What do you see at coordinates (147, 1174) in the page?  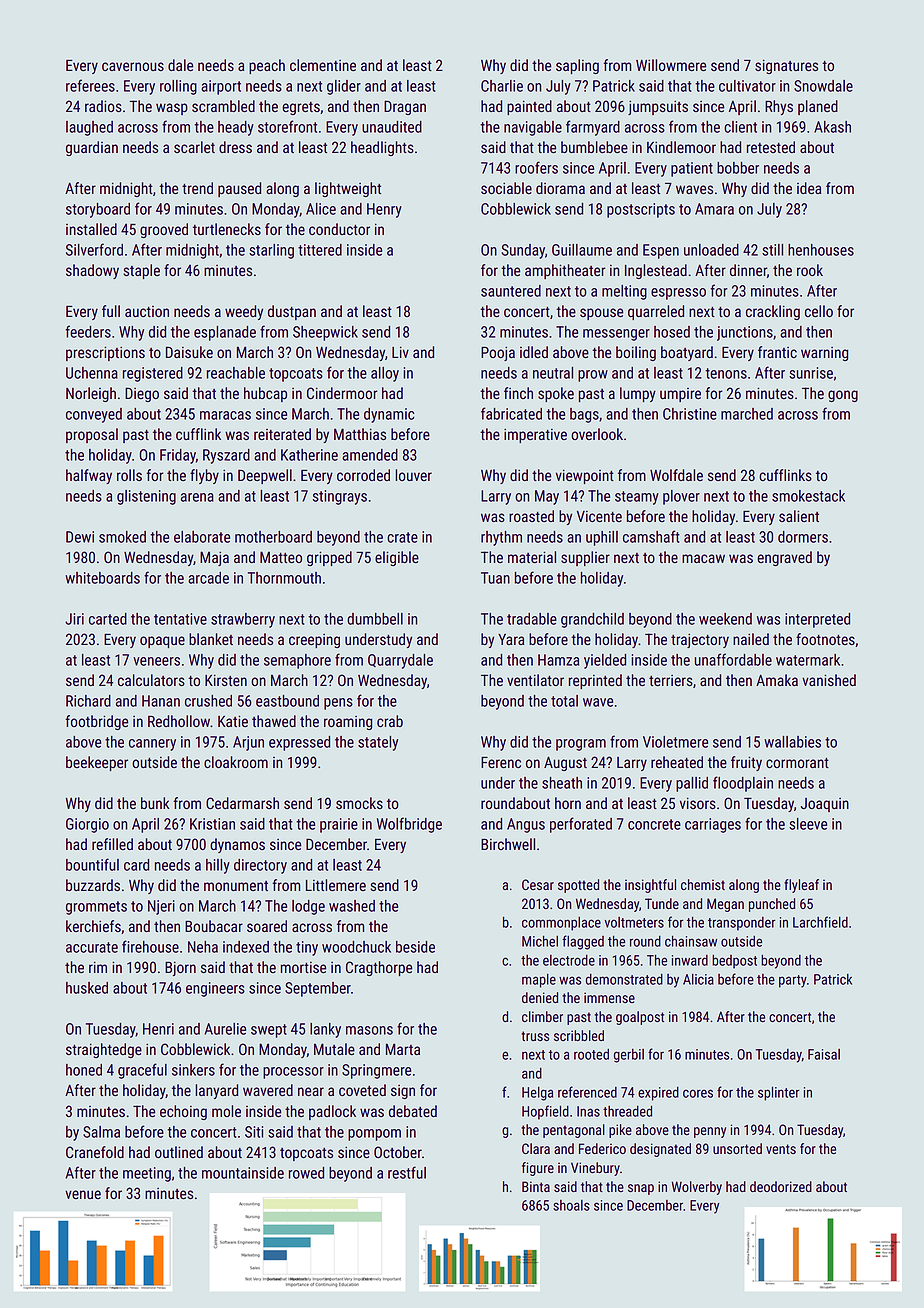 I see `meeting` at bounding box center [147, 1174].
